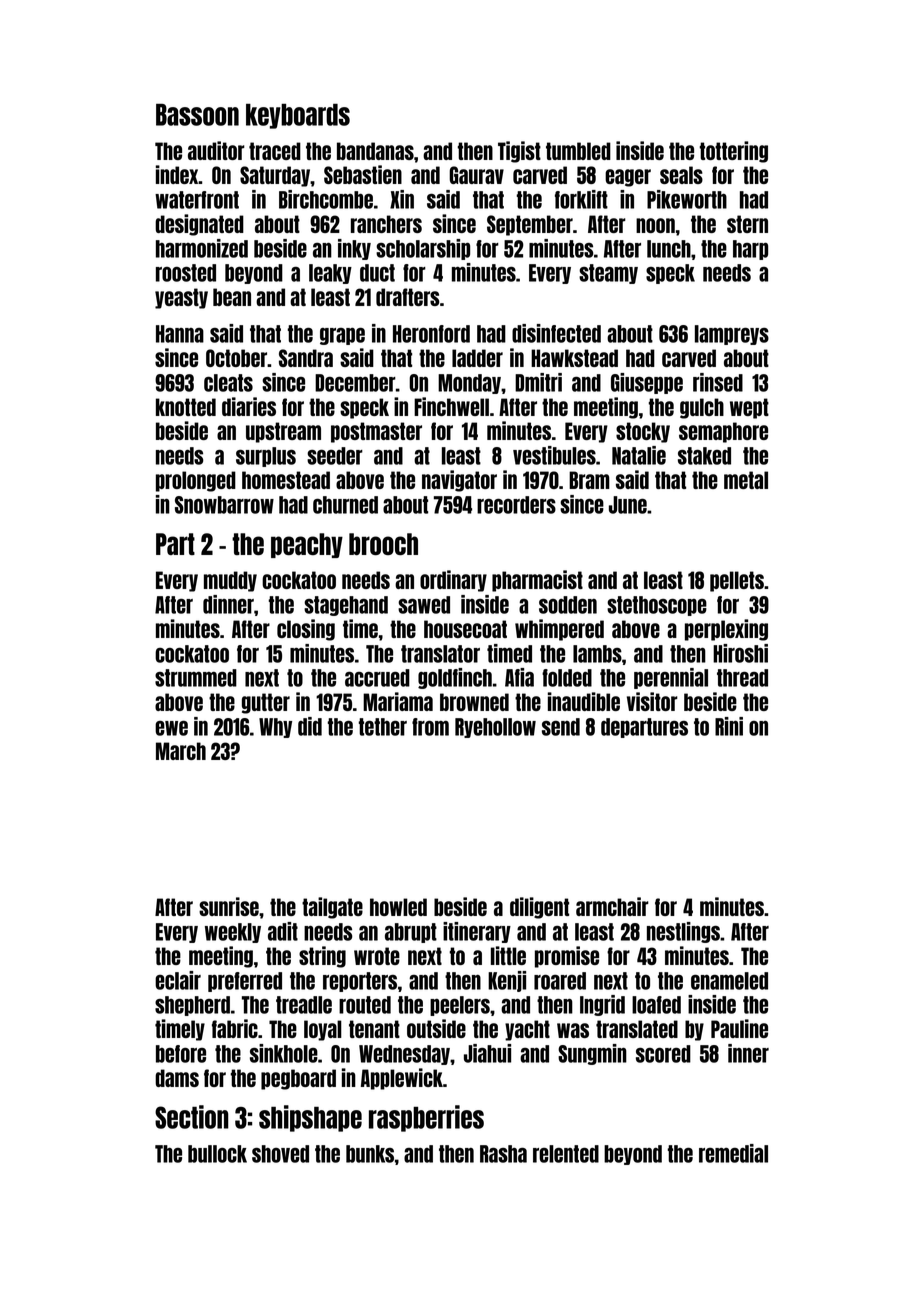 This screenshot has width=924, height=1311. I want to click on Bassoon, so click(197, 115).
